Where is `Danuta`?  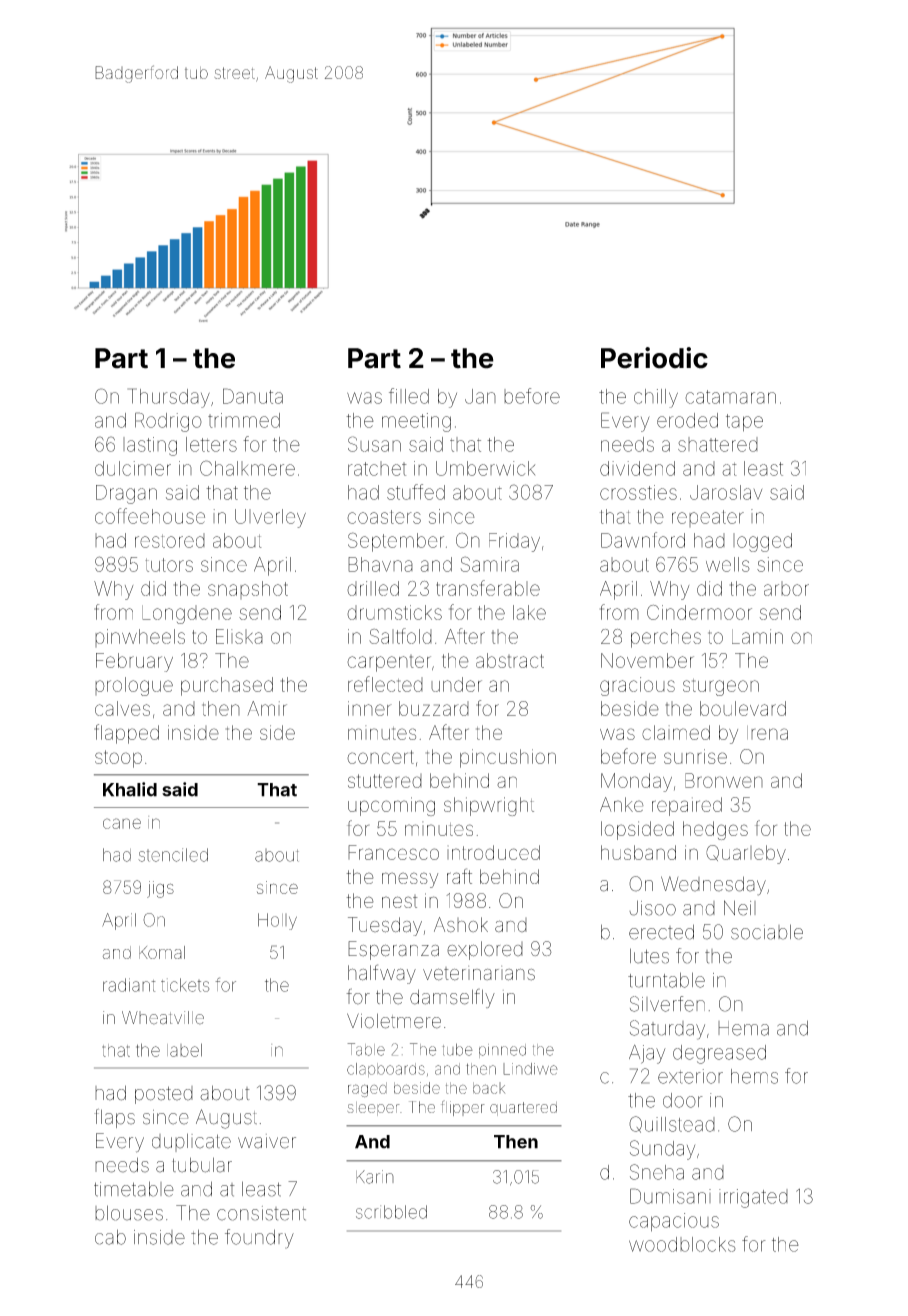
Danuta is located at coordinates (253, 396).
